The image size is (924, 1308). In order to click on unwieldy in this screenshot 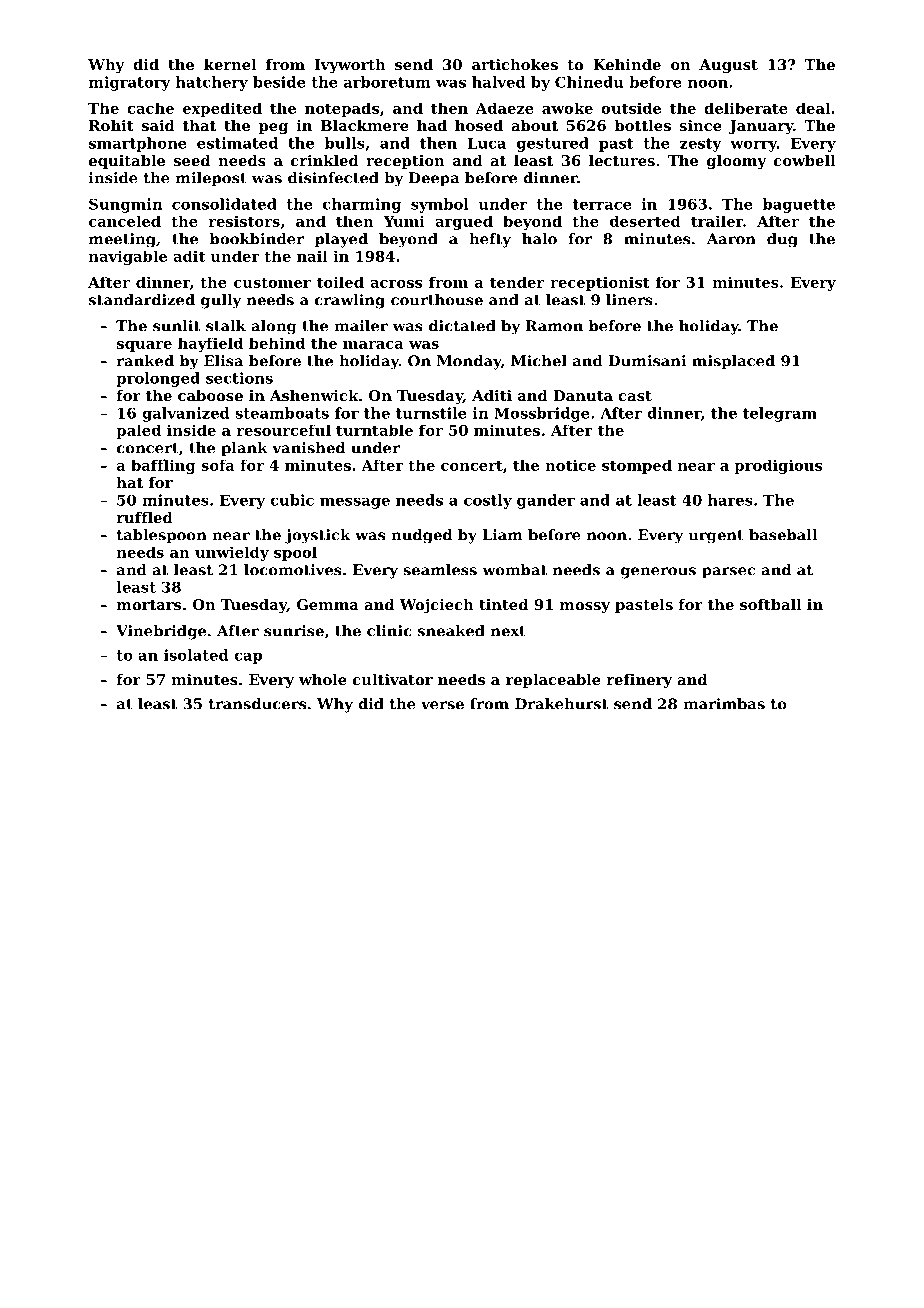, I will do `click(232, 553)`.
